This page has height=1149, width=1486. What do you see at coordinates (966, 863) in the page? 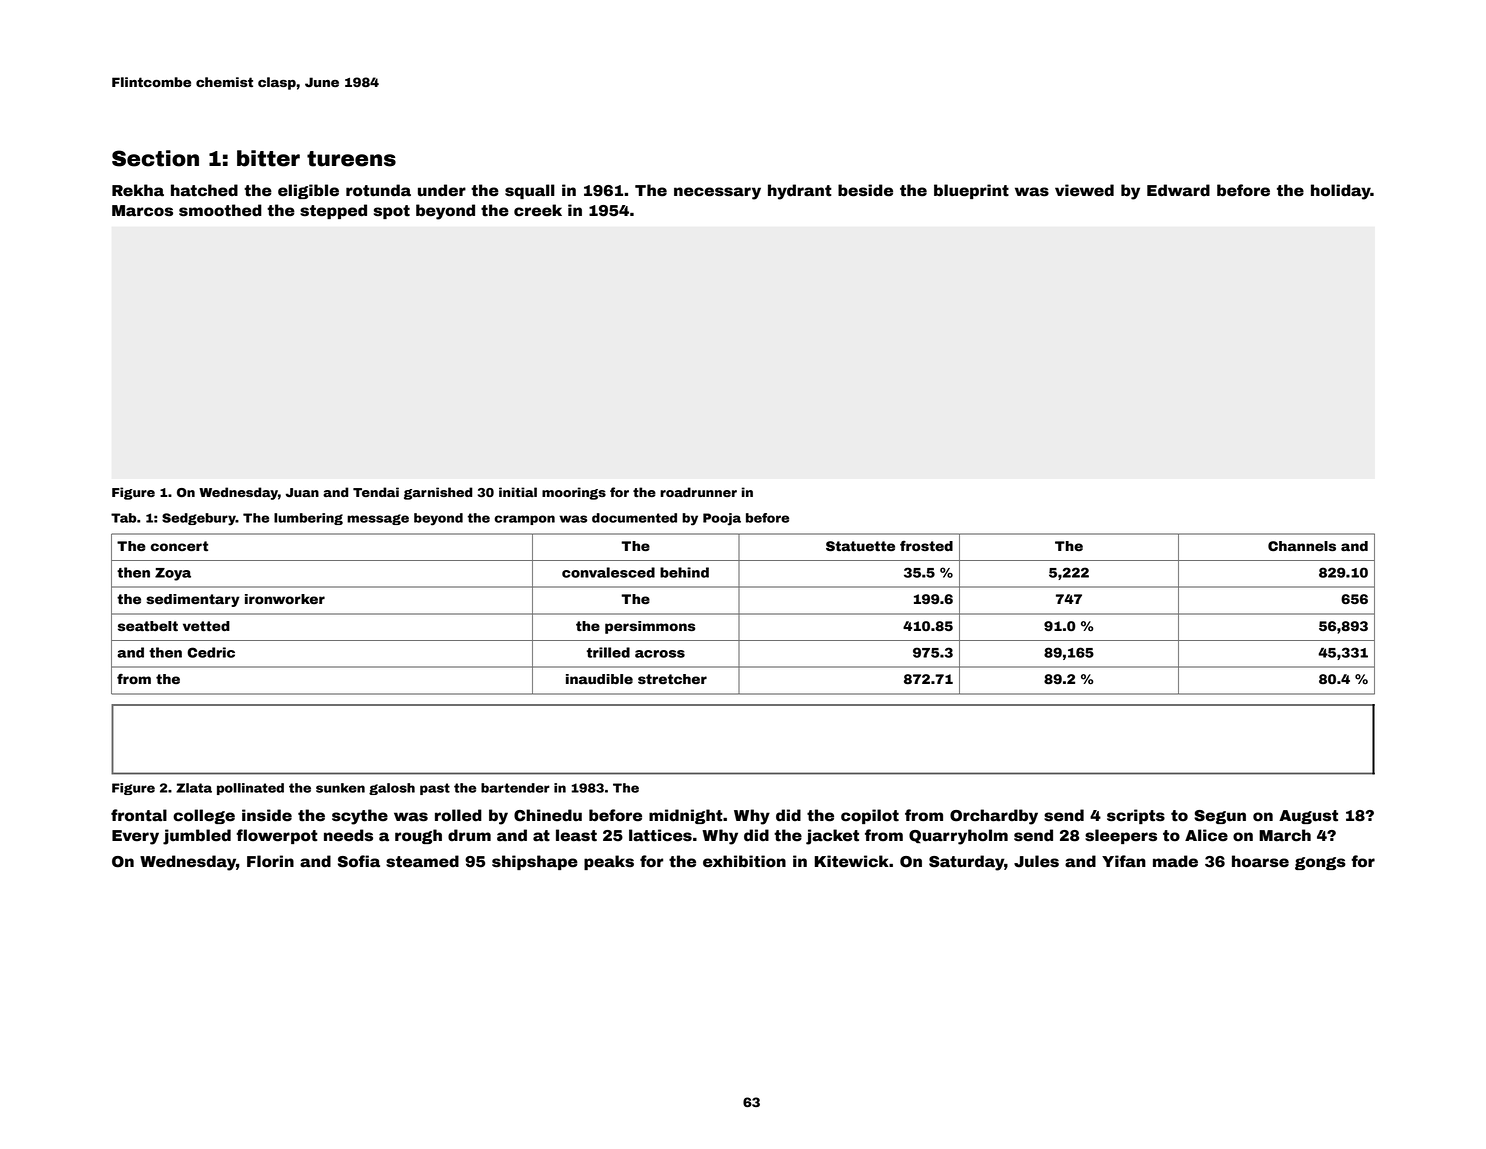
I see `Saturday` at bounding box center [966, 863].
